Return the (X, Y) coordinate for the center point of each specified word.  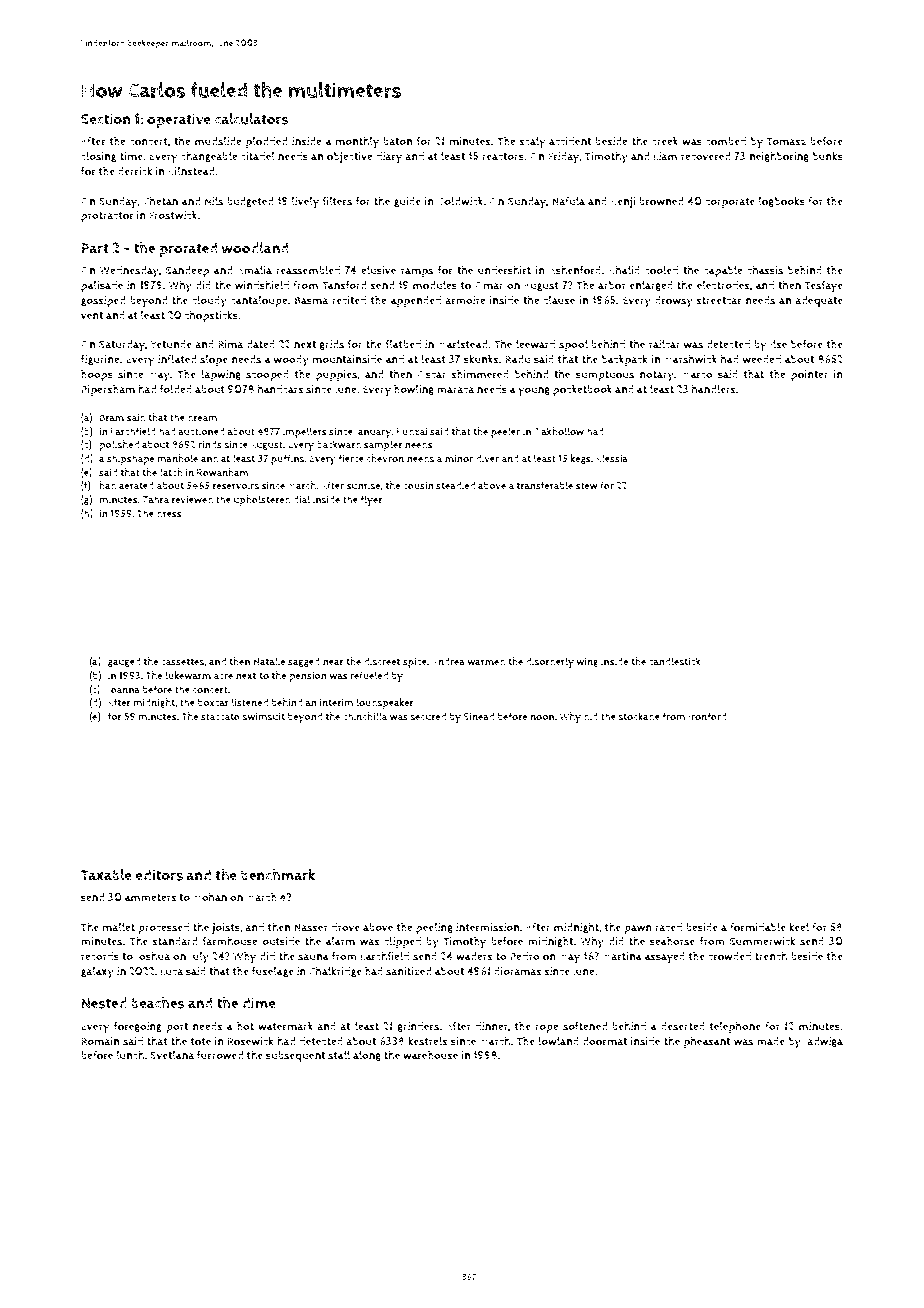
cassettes (183, 662)
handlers (714, 389)
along (367, 1056)
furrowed (220, 1055)
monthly (357, 142)
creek (665, 141)
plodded (267, 142)
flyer (371, 500)
